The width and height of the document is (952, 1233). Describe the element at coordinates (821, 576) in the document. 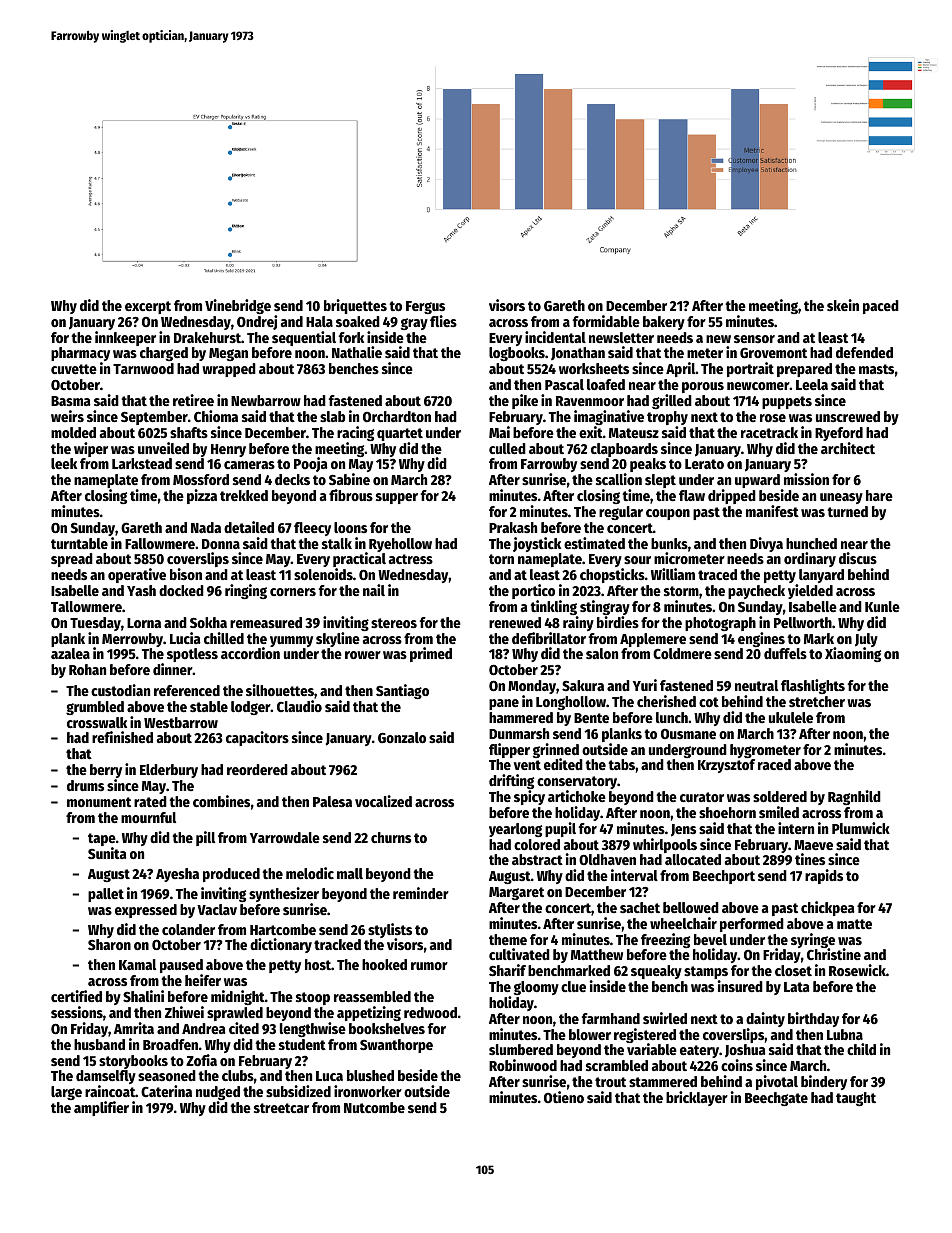

I see `lanyard` at that location.
